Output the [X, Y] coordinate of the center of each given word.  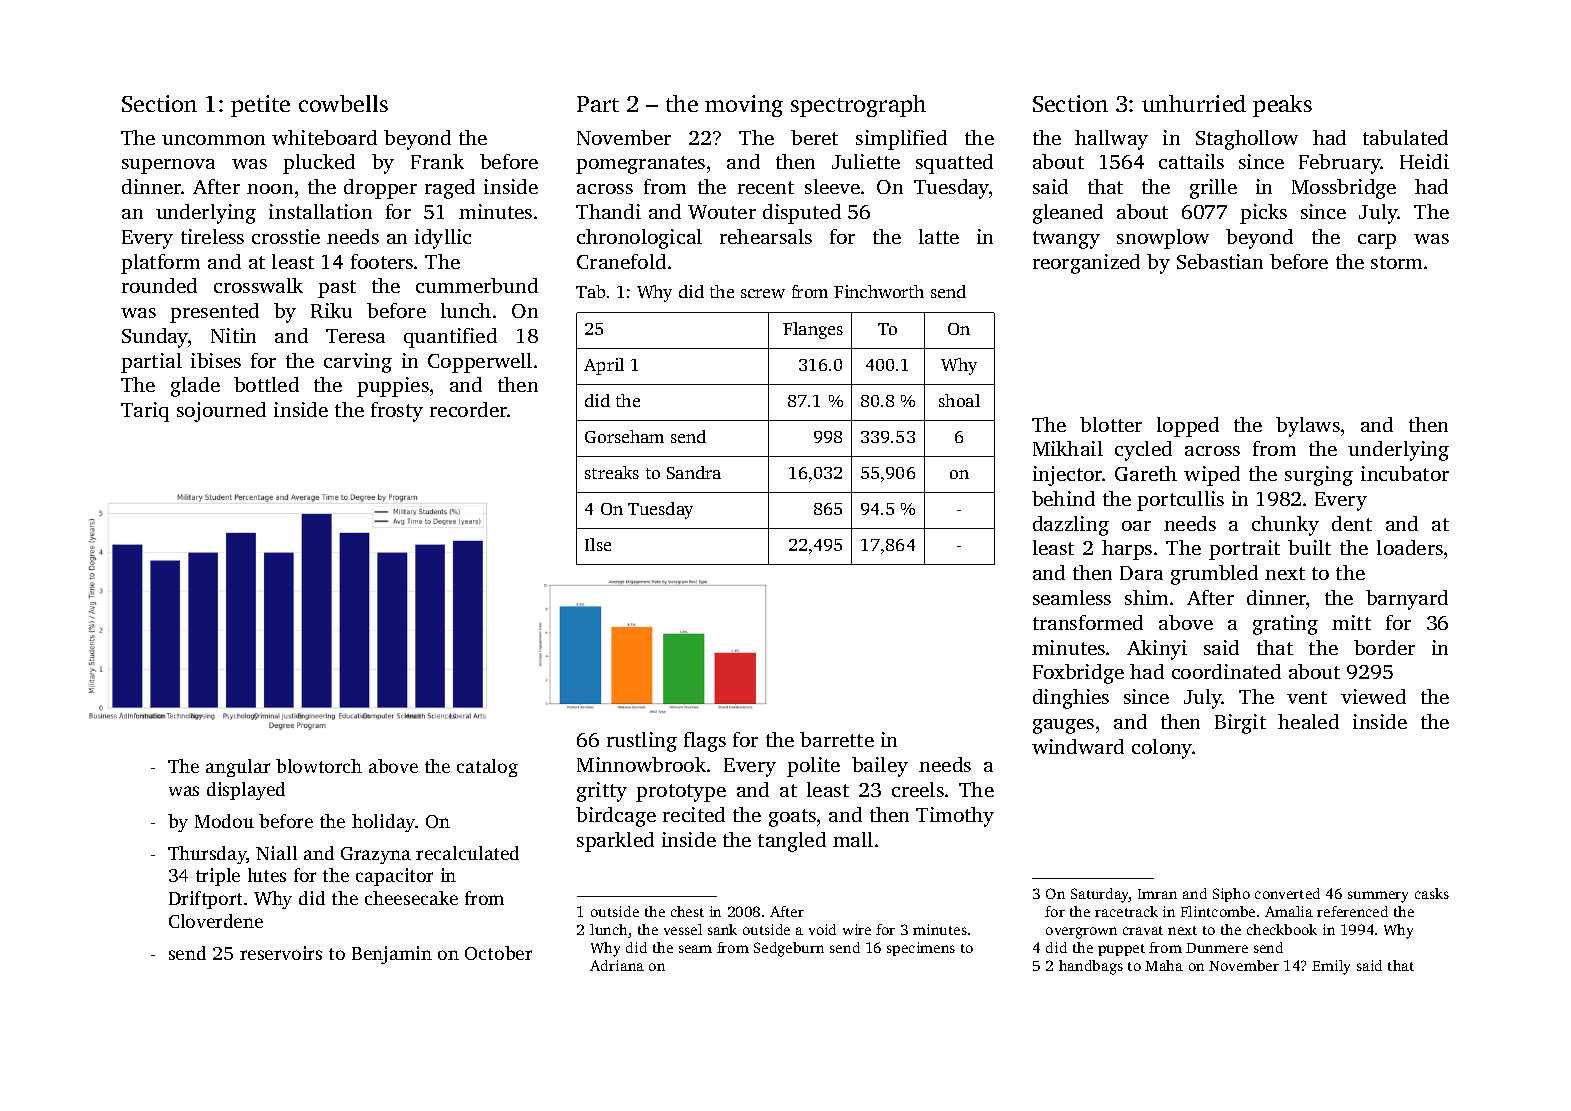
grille [1213, 189]
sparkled [615, 842]
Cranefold [621, 261]
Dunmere [1217, 948]
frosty [397, 412]
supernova [168, 166]
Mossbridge [1344, 189]
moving [744, 106]
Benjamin [392, 955]
